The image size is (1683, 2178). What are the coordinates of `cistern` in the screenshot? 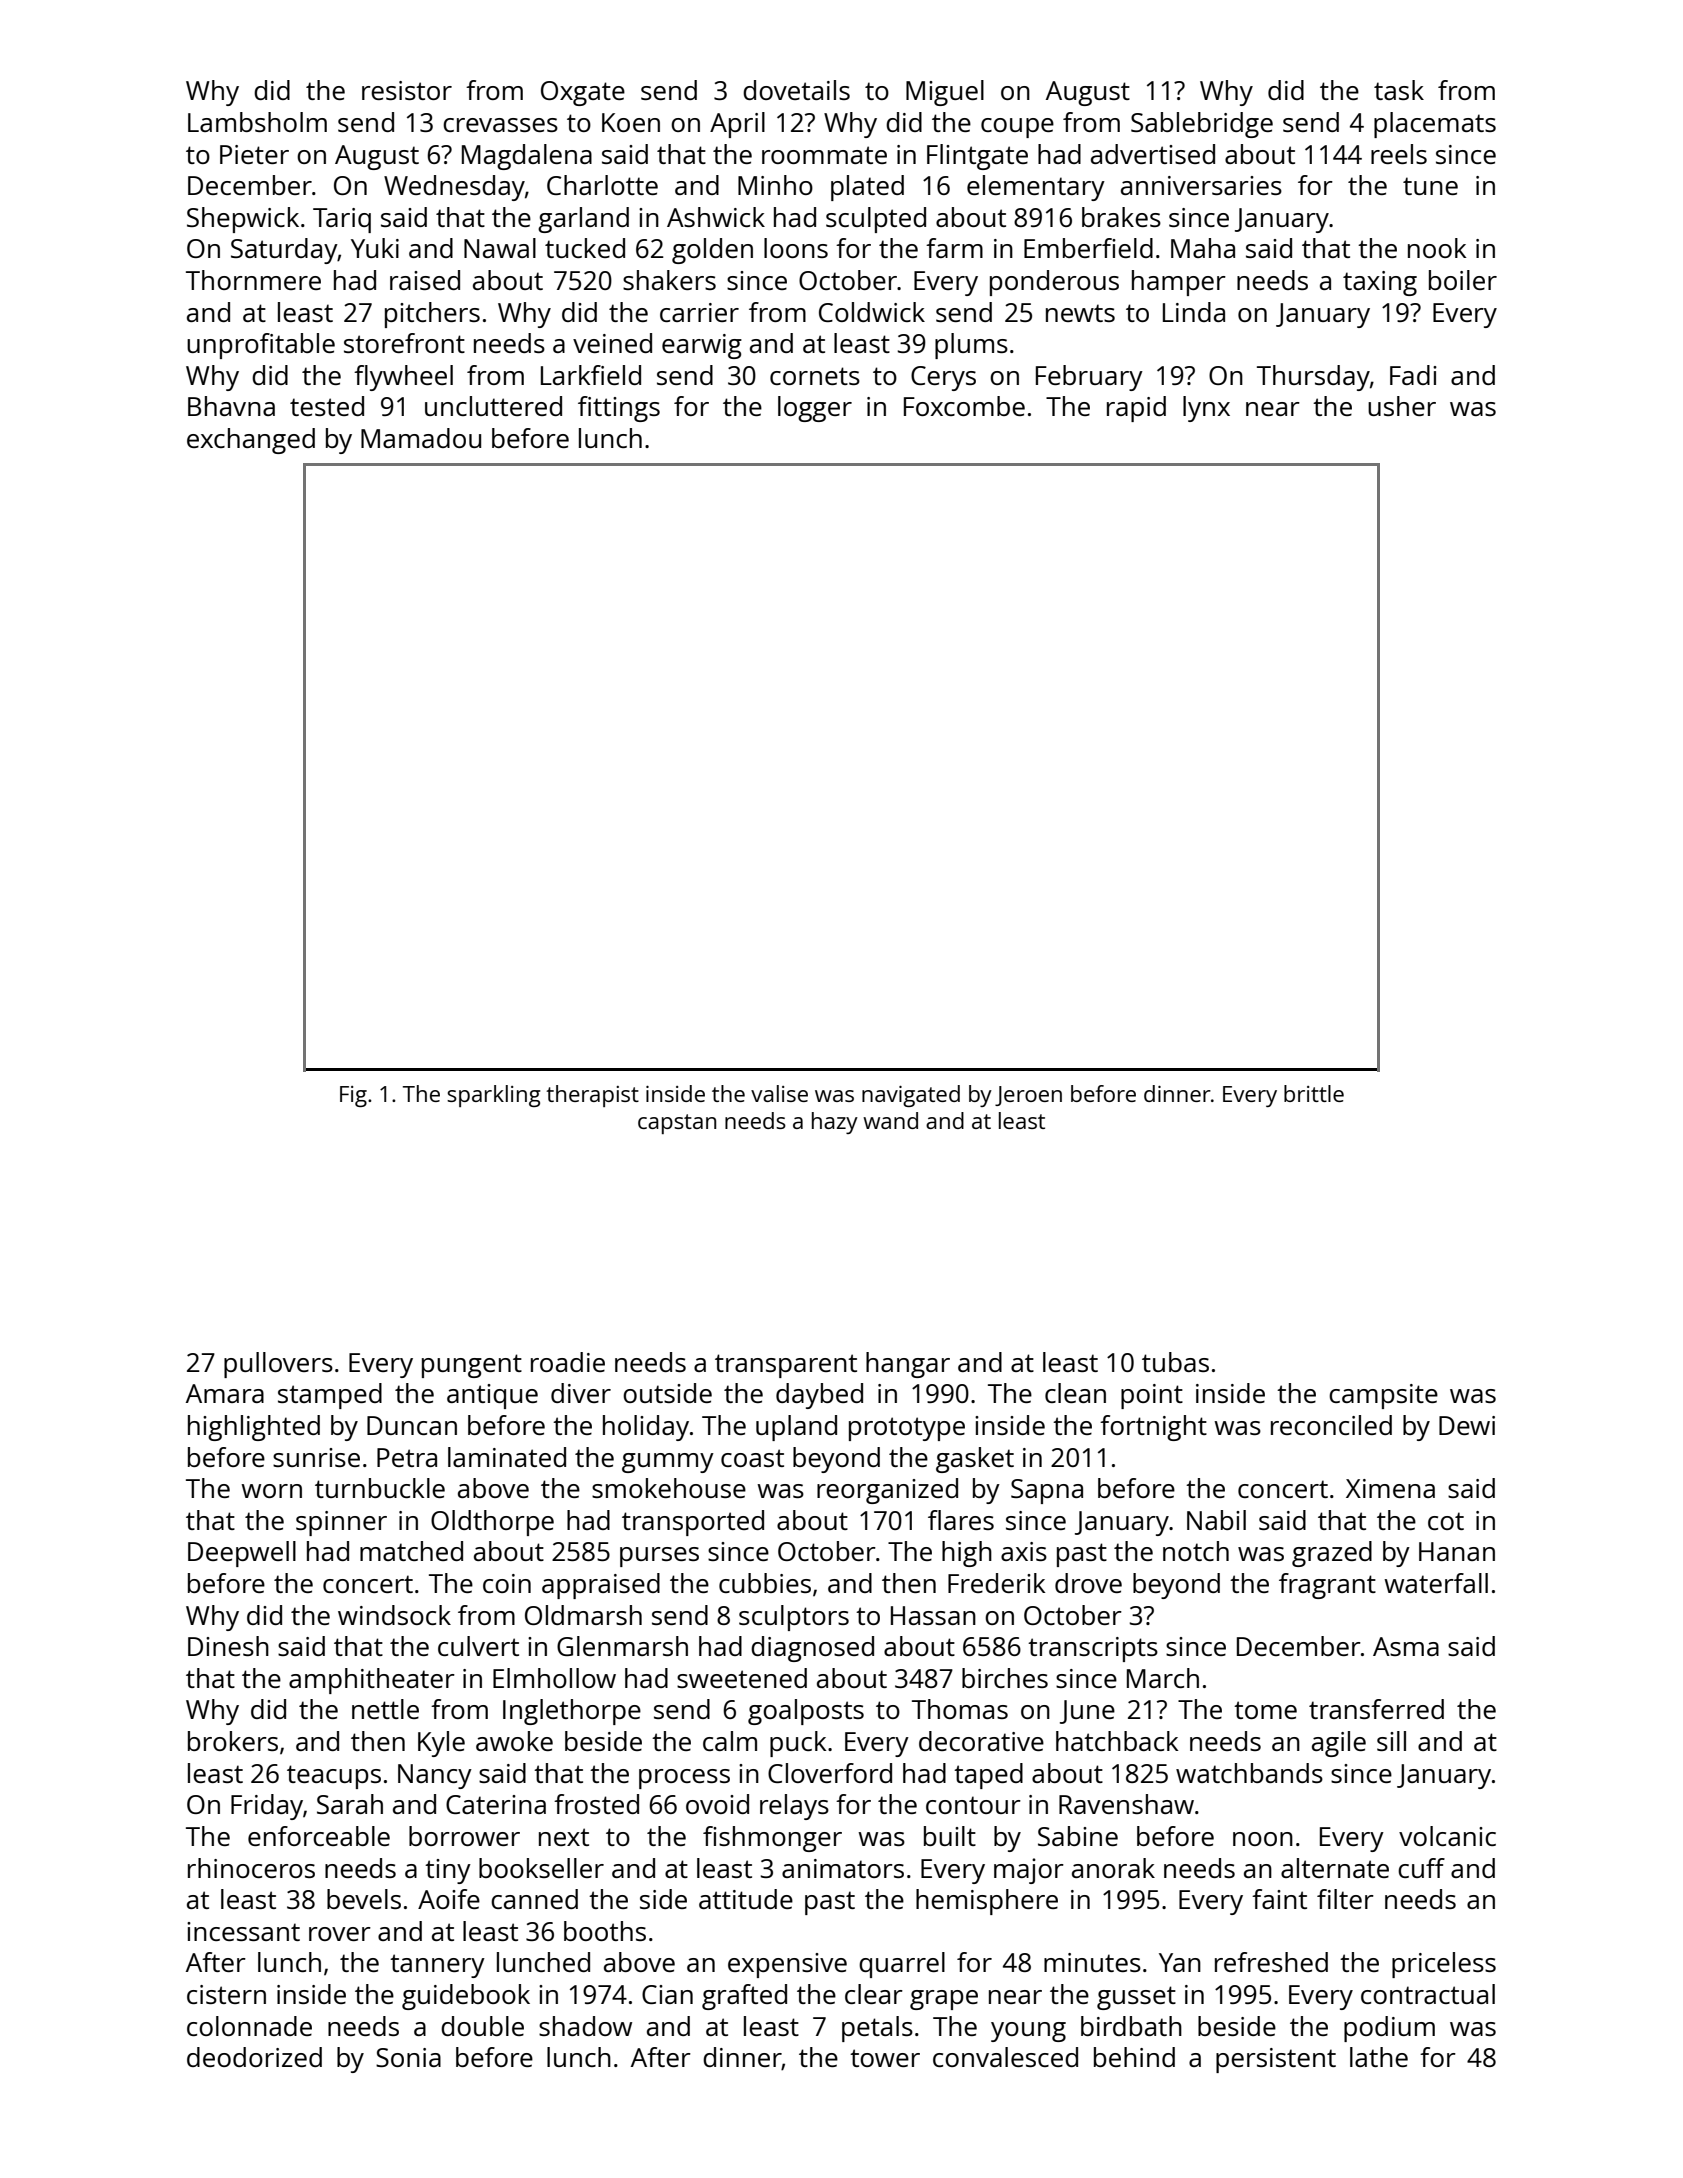 It's located at (226, 1994).
